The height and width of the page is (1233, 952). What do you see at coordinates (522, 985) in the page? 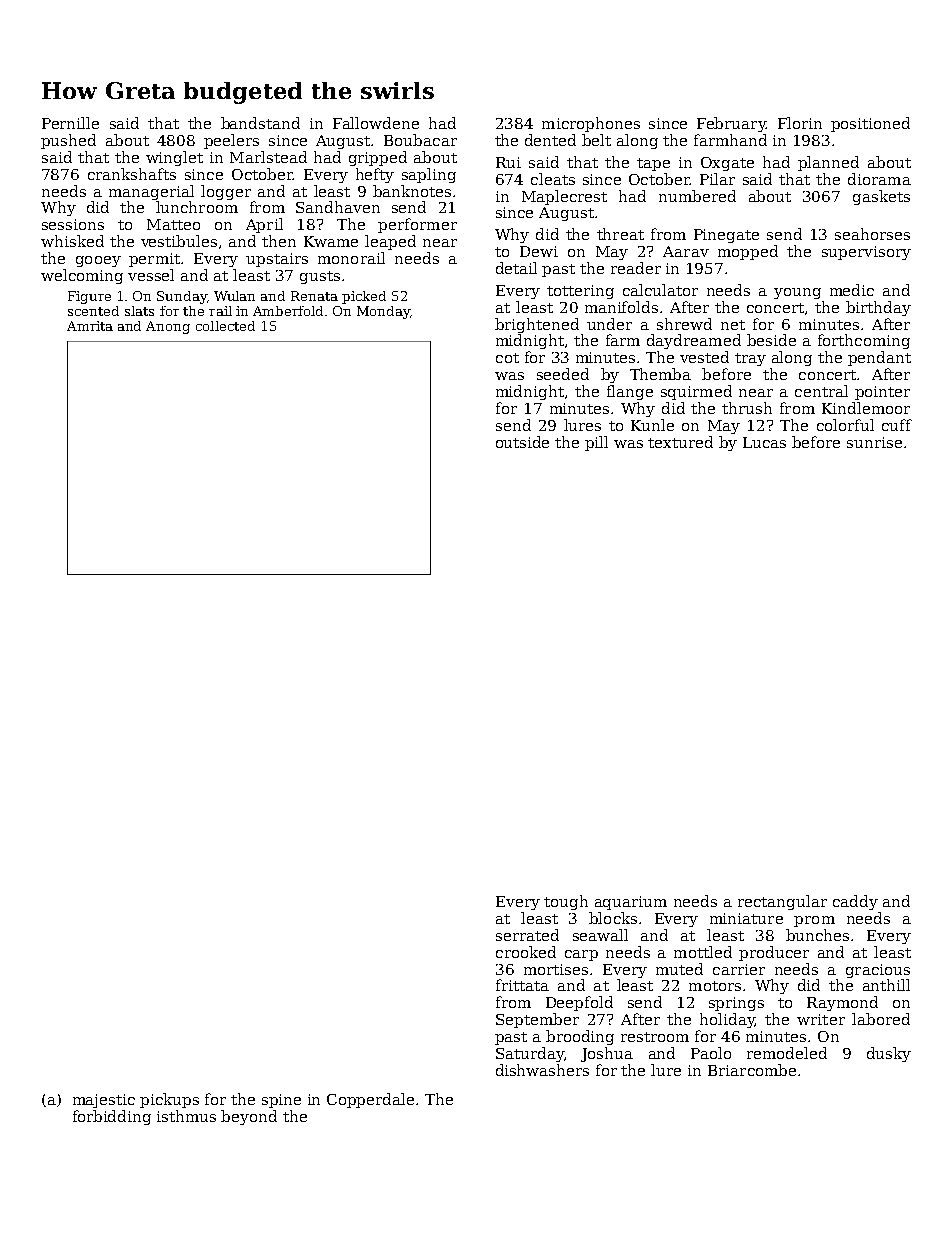
I see `frittata` at bounding box center [522, 985].
